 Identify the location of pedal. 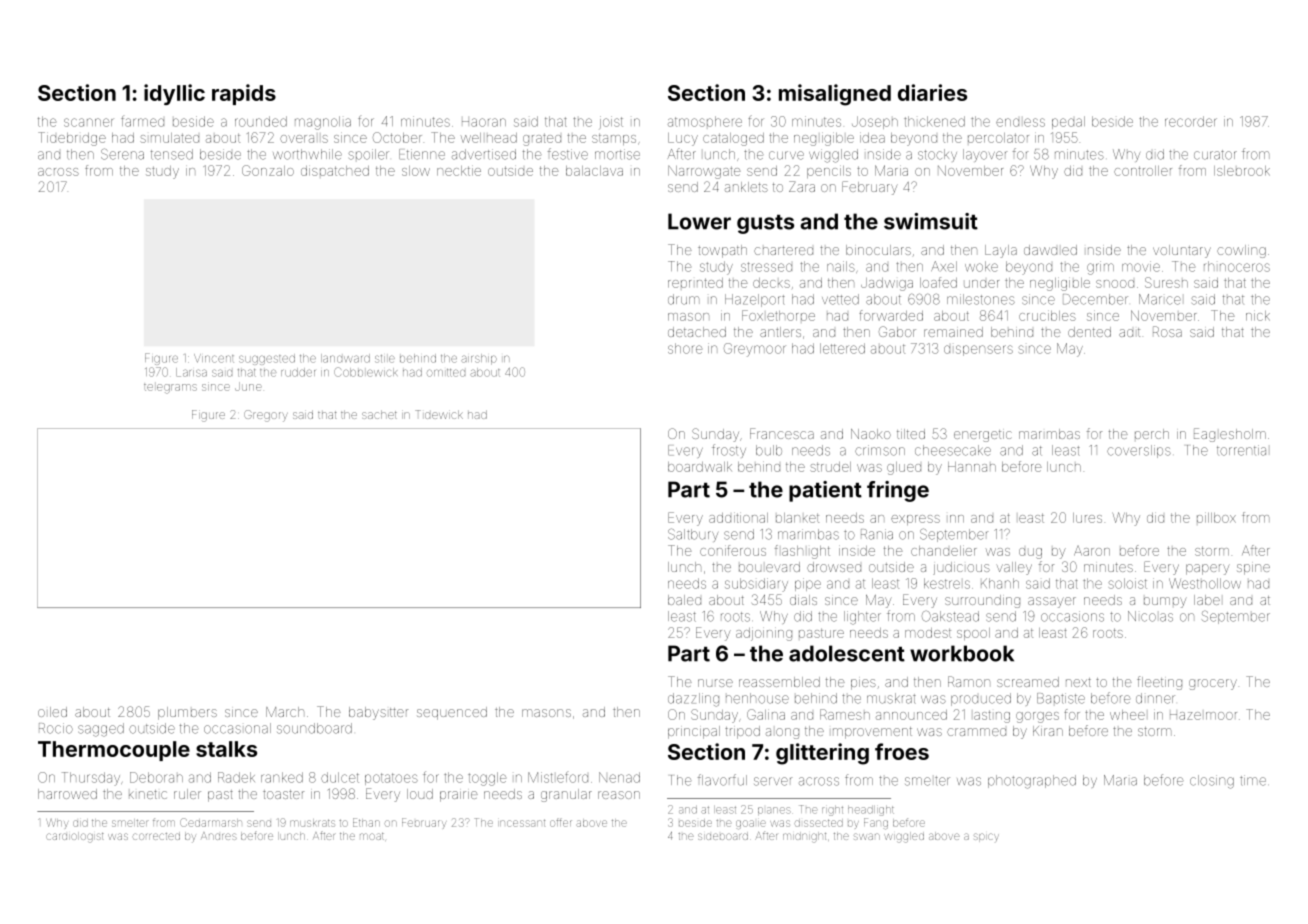
(1068, 122).
